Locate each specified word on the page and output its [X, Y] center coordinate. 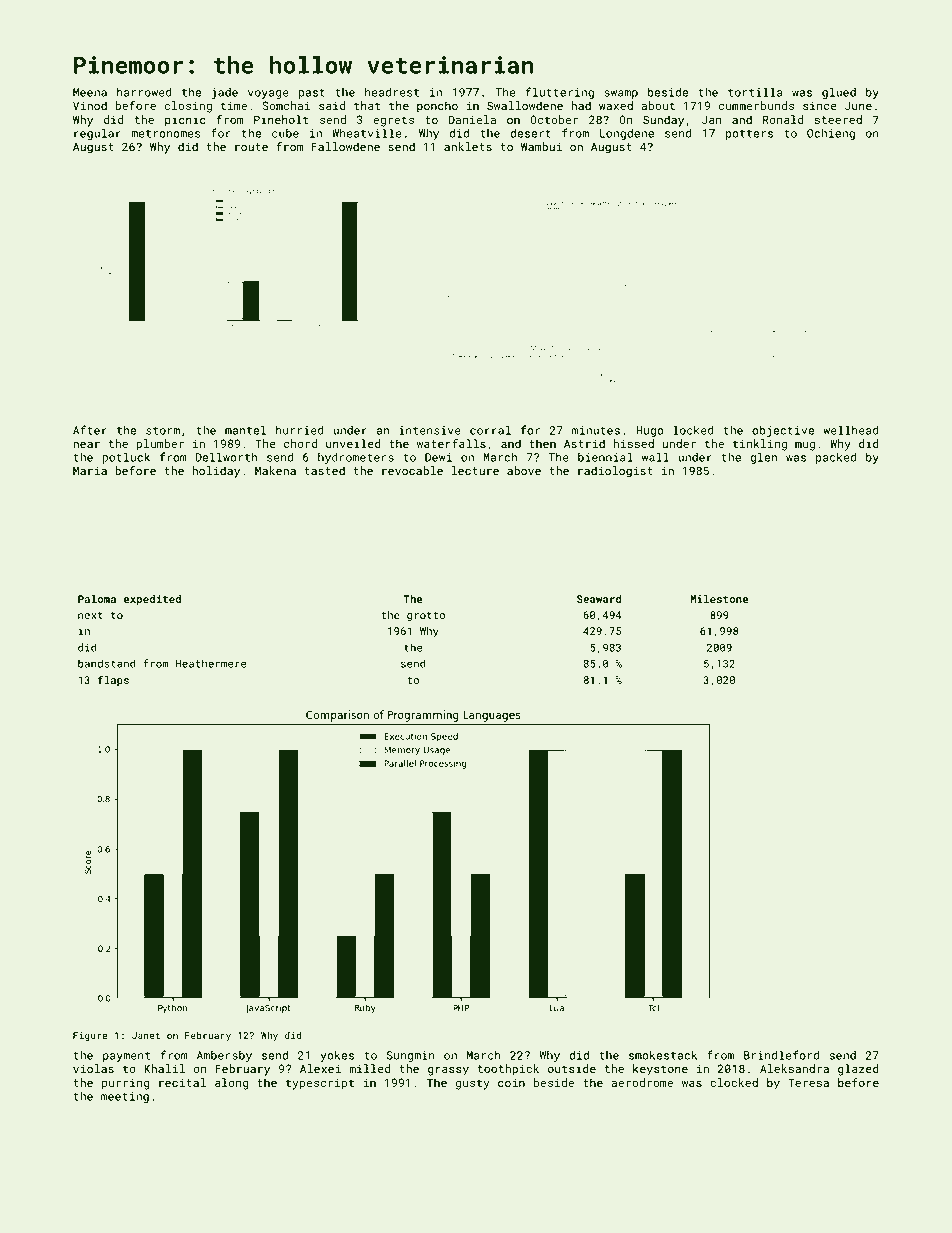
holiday [216, 472]
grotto [426, 617]
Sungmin [411, 1056]
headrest [392, 92]
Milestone [719, 599]
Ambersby [224, 1056]
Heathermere [211, 663]
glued [839, 93]
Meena [90, 92]
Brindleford [781, 1055]
